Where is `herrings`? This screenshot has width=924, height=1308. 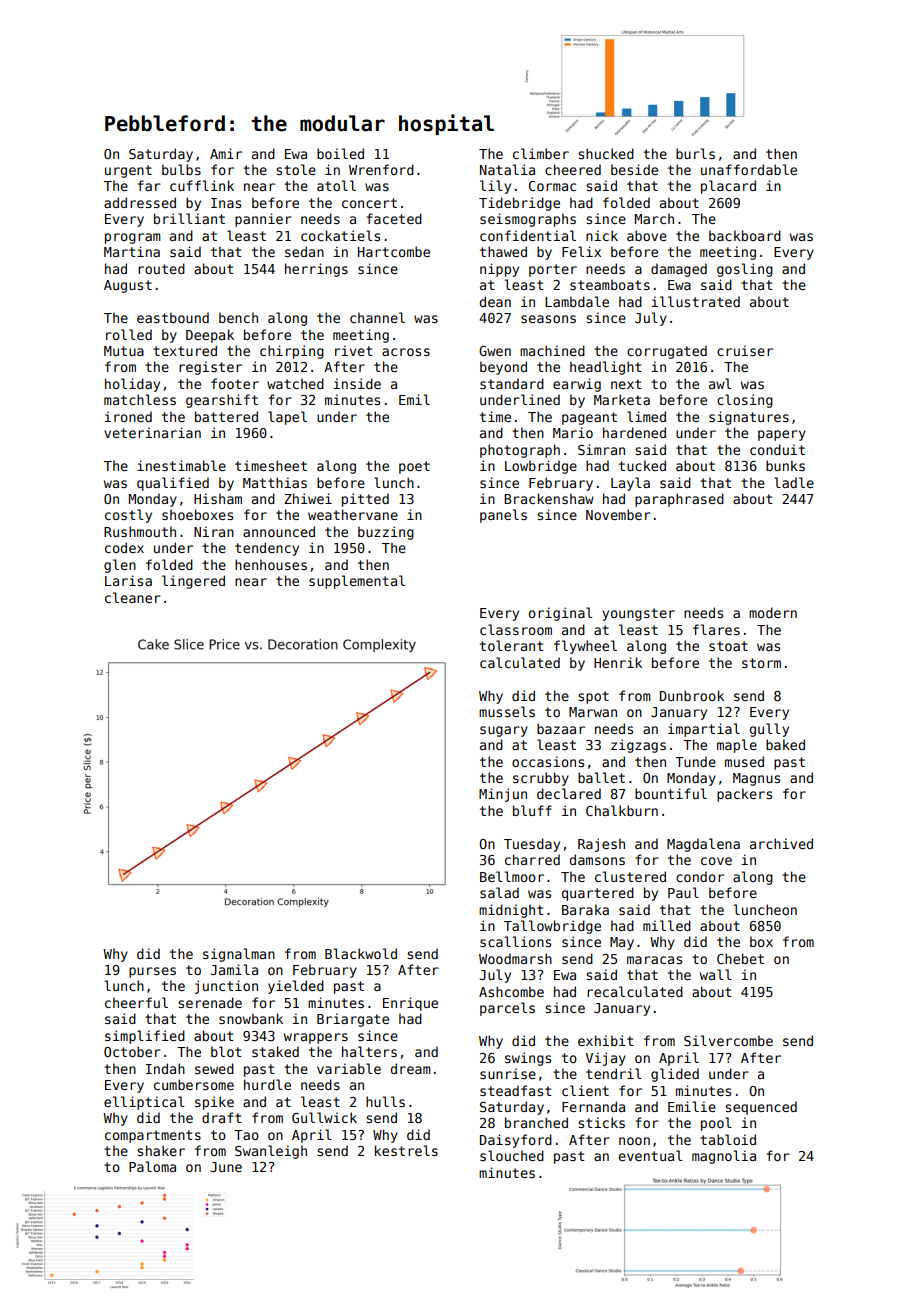
herrings is located at coordinates (316, 270).
